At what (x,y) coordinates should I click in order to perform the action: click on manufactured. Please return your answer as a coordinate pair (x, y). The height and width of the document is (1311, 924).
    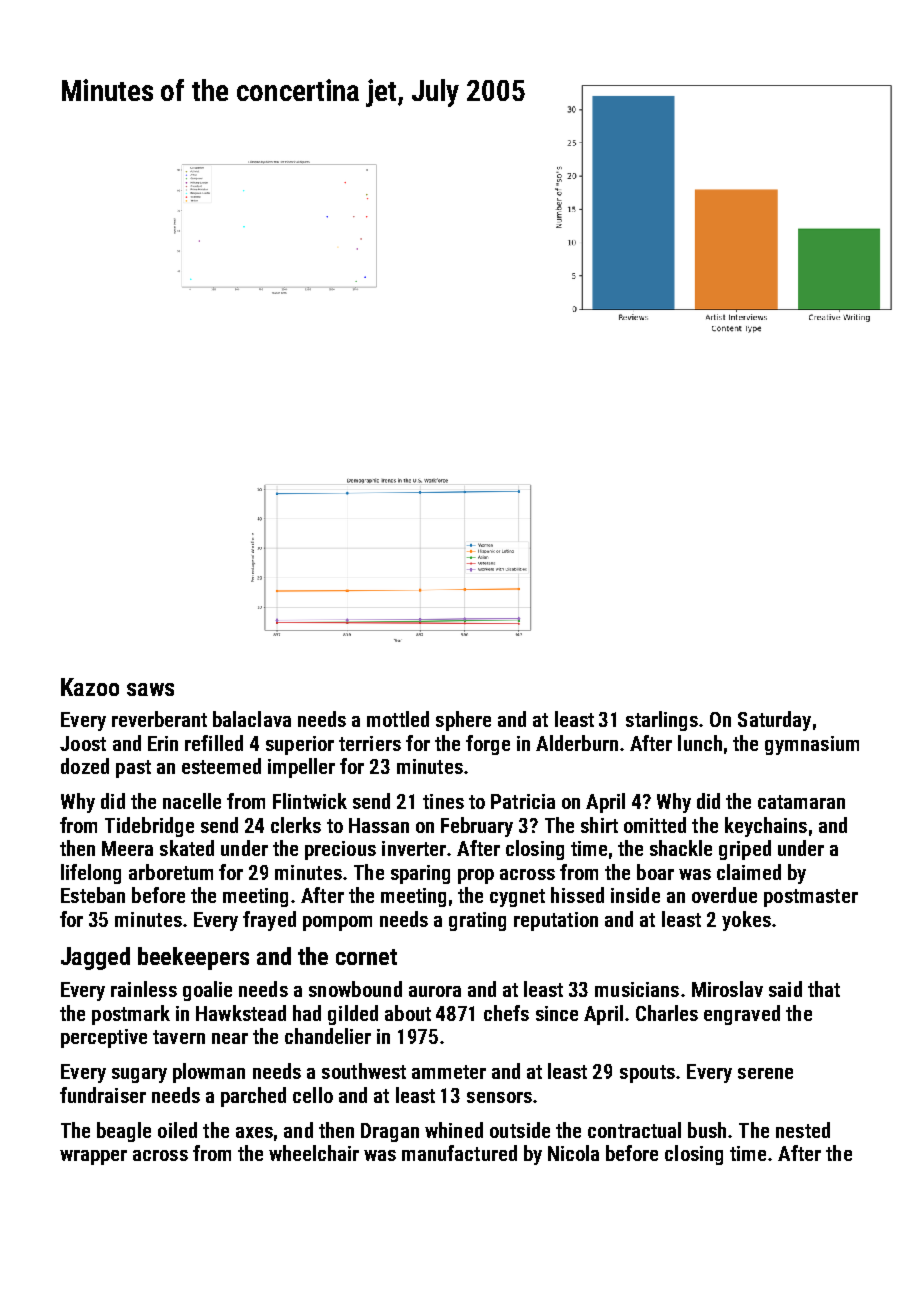
    Looking at the image, I should click on (459, 1153).
